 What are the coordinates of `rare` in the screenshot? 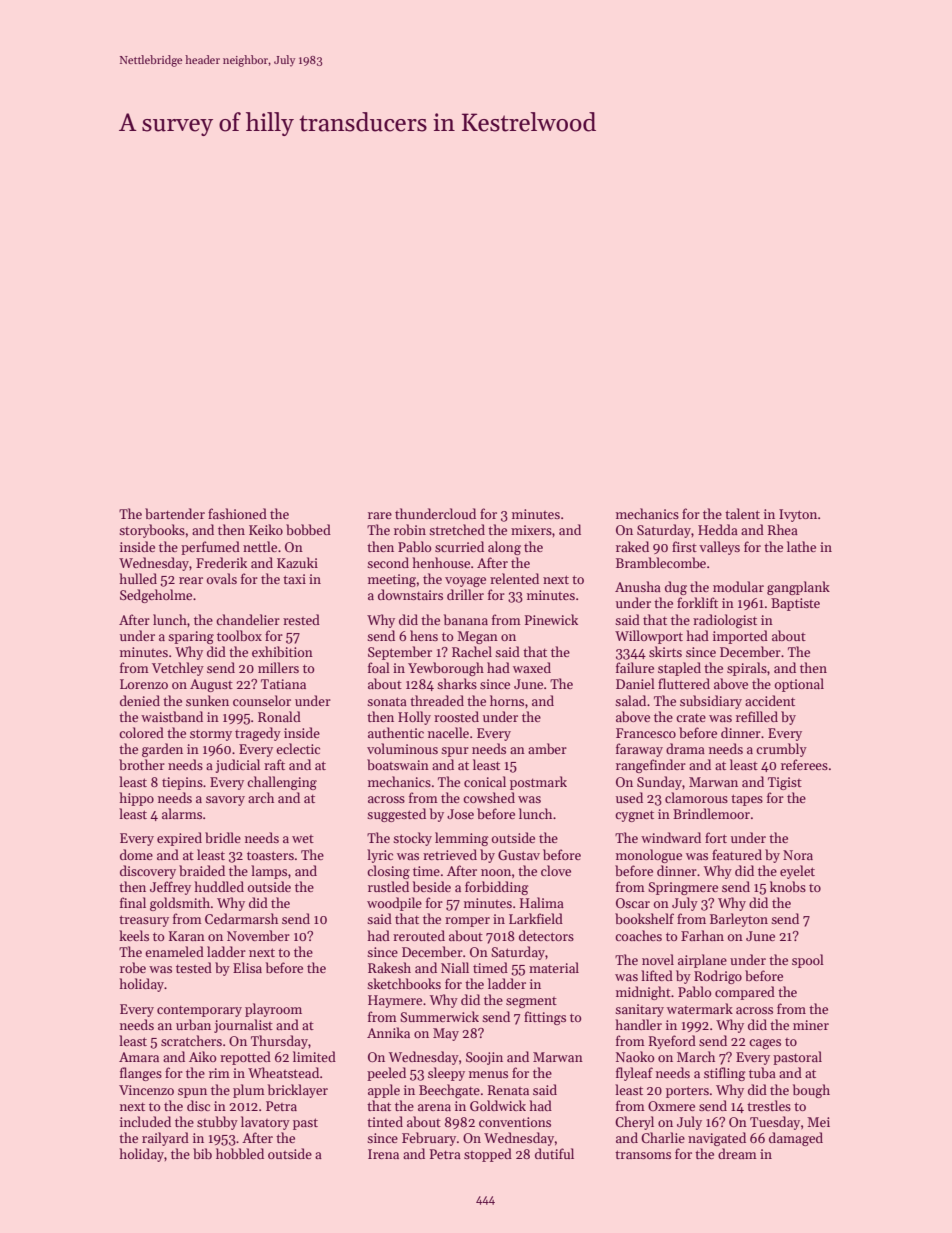 It's located at (380, 515).
